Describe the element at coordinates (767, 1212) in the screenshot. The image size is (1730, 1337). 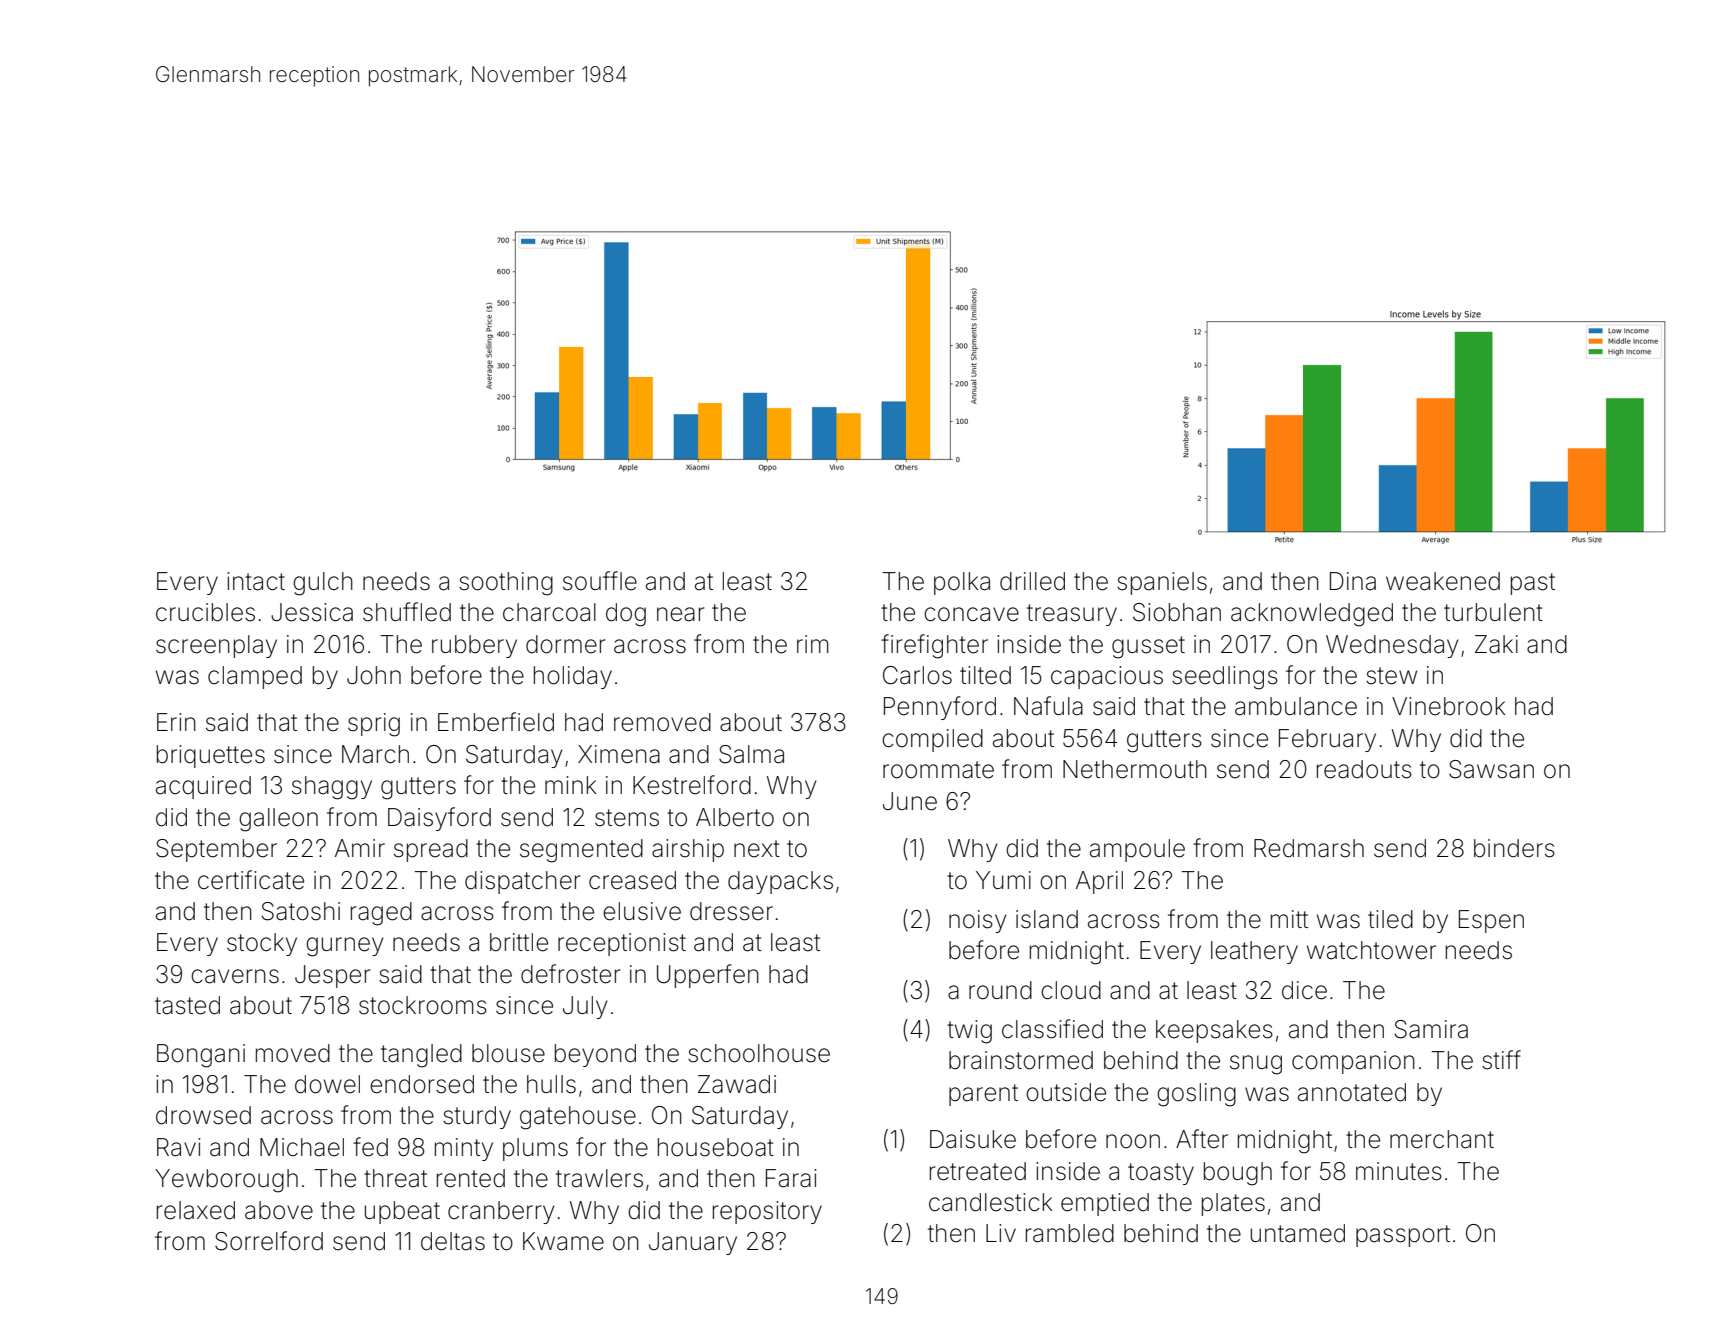
I see `repository` at that location.
